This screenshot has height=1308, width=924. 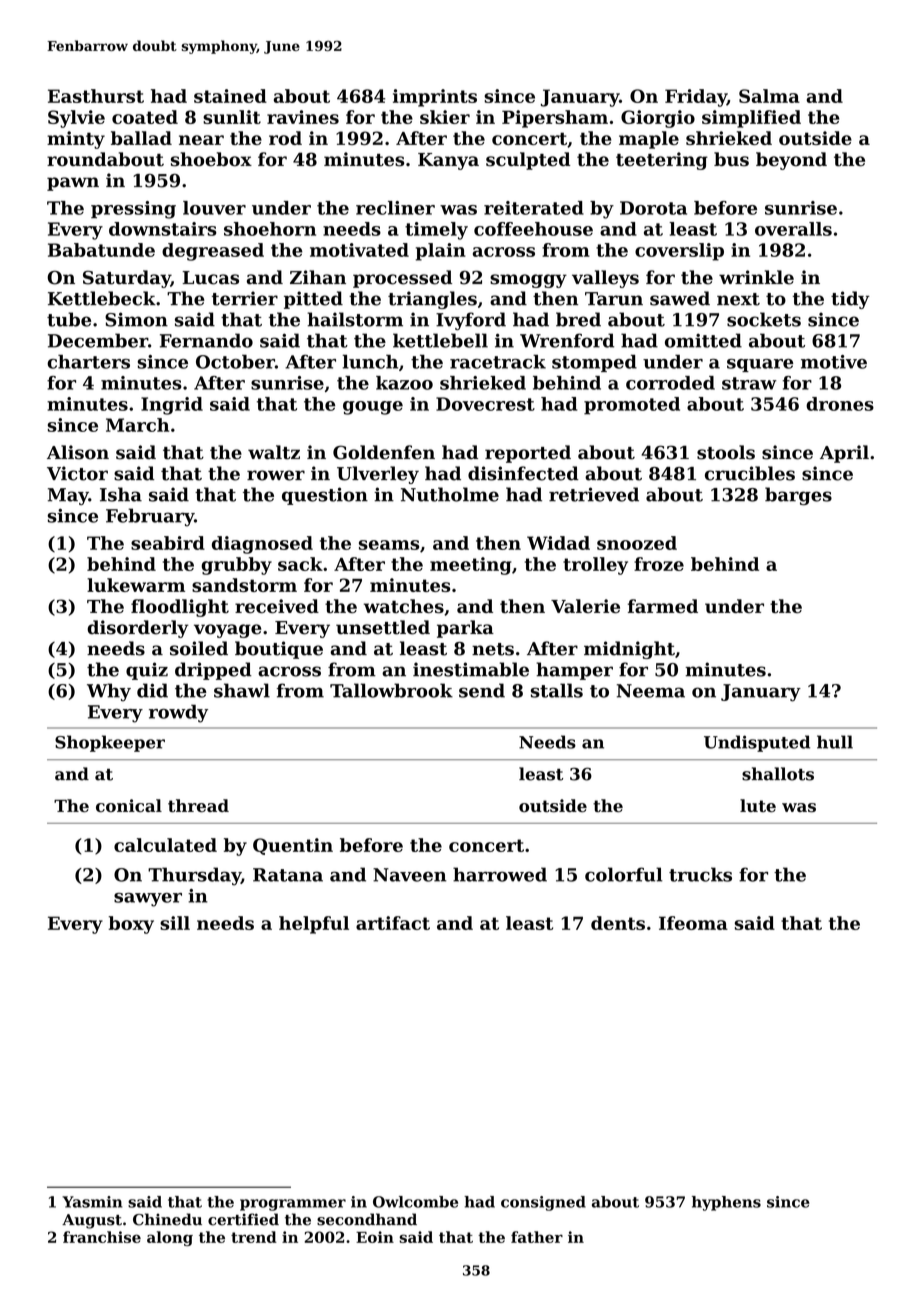 I want to click on conical, so click(x=129, y=806).
